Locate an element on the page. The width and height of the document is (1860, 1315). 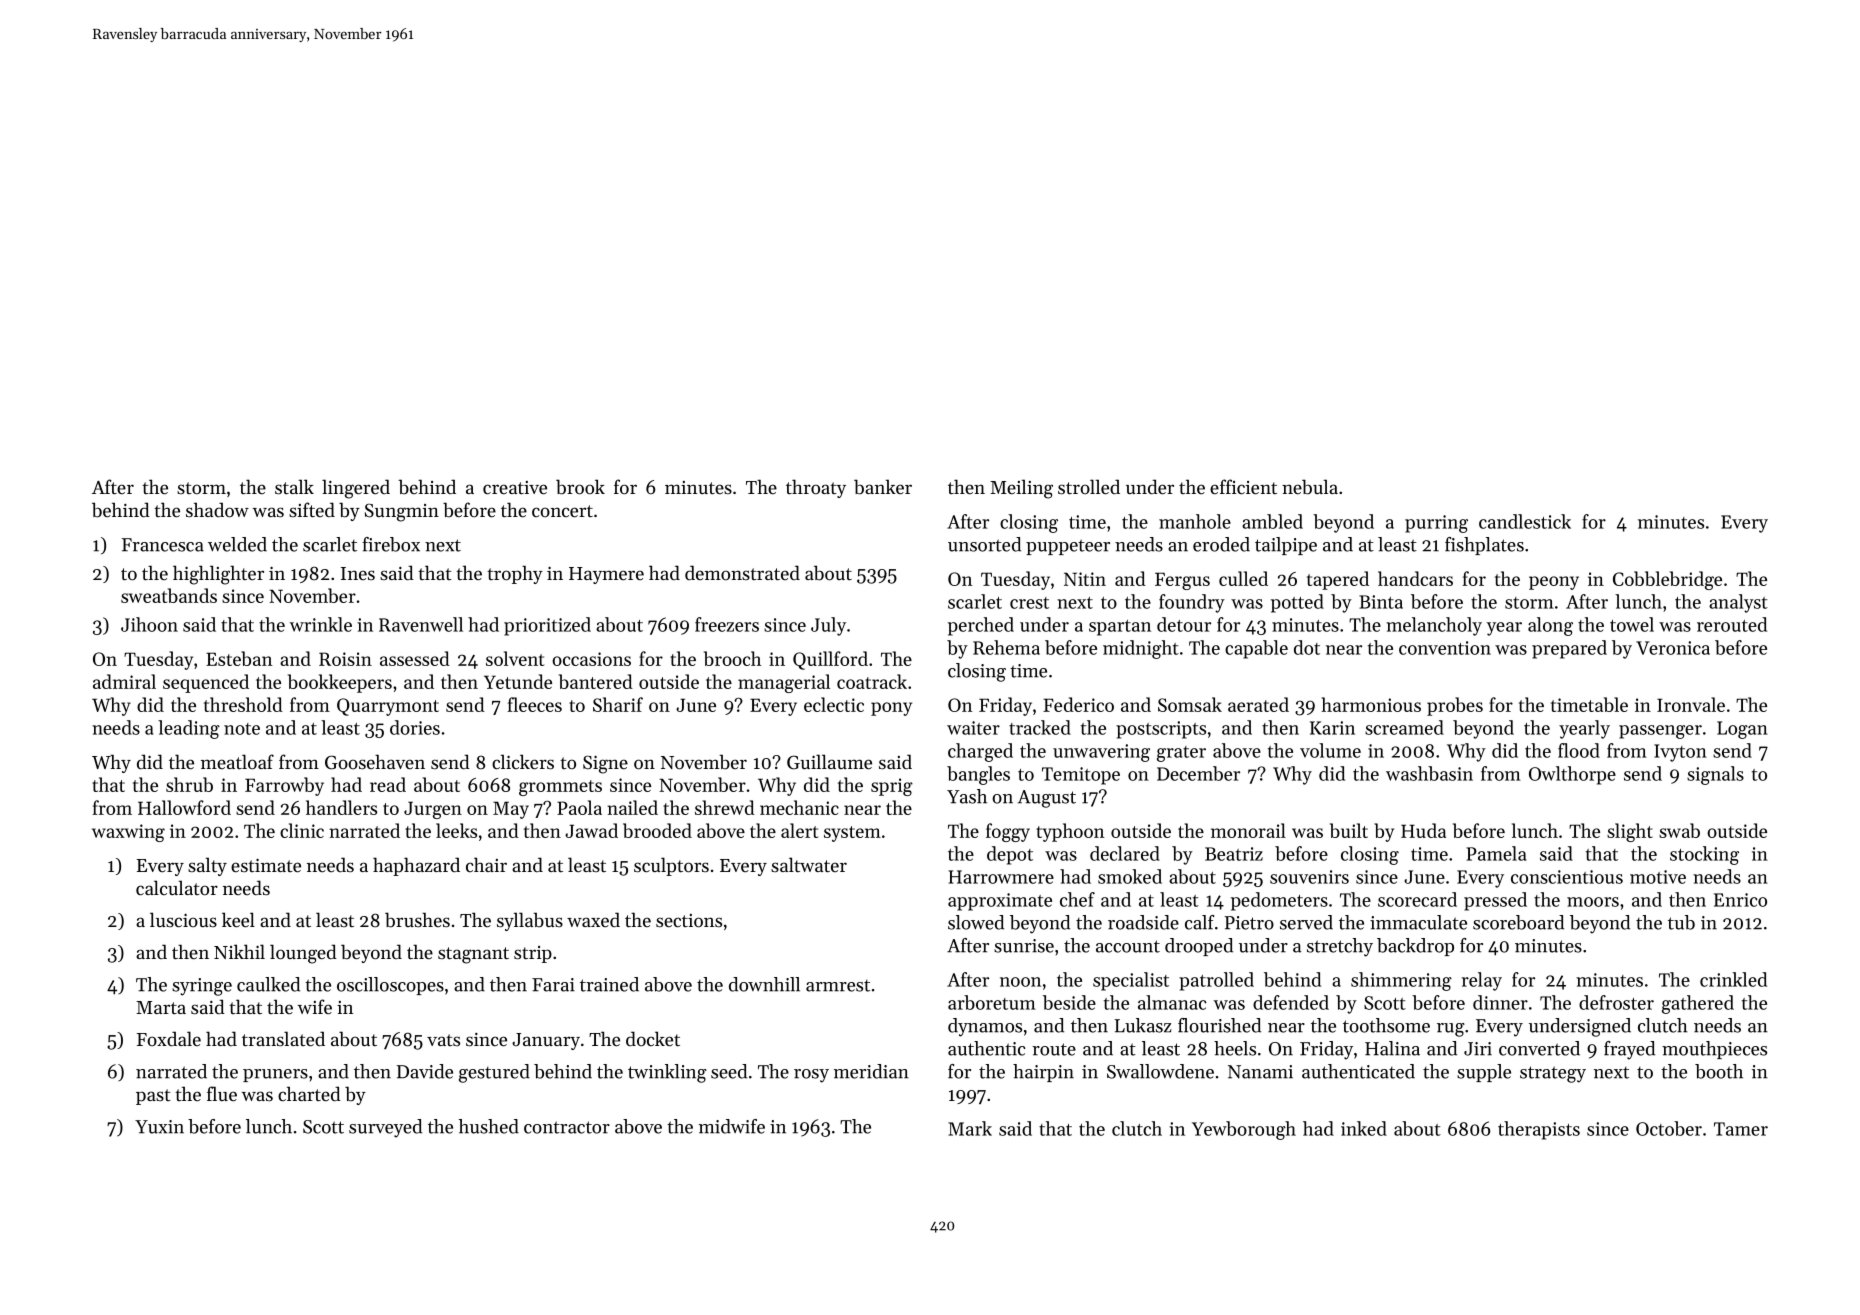
Tamer is located at coordinates (1741, 1129).
